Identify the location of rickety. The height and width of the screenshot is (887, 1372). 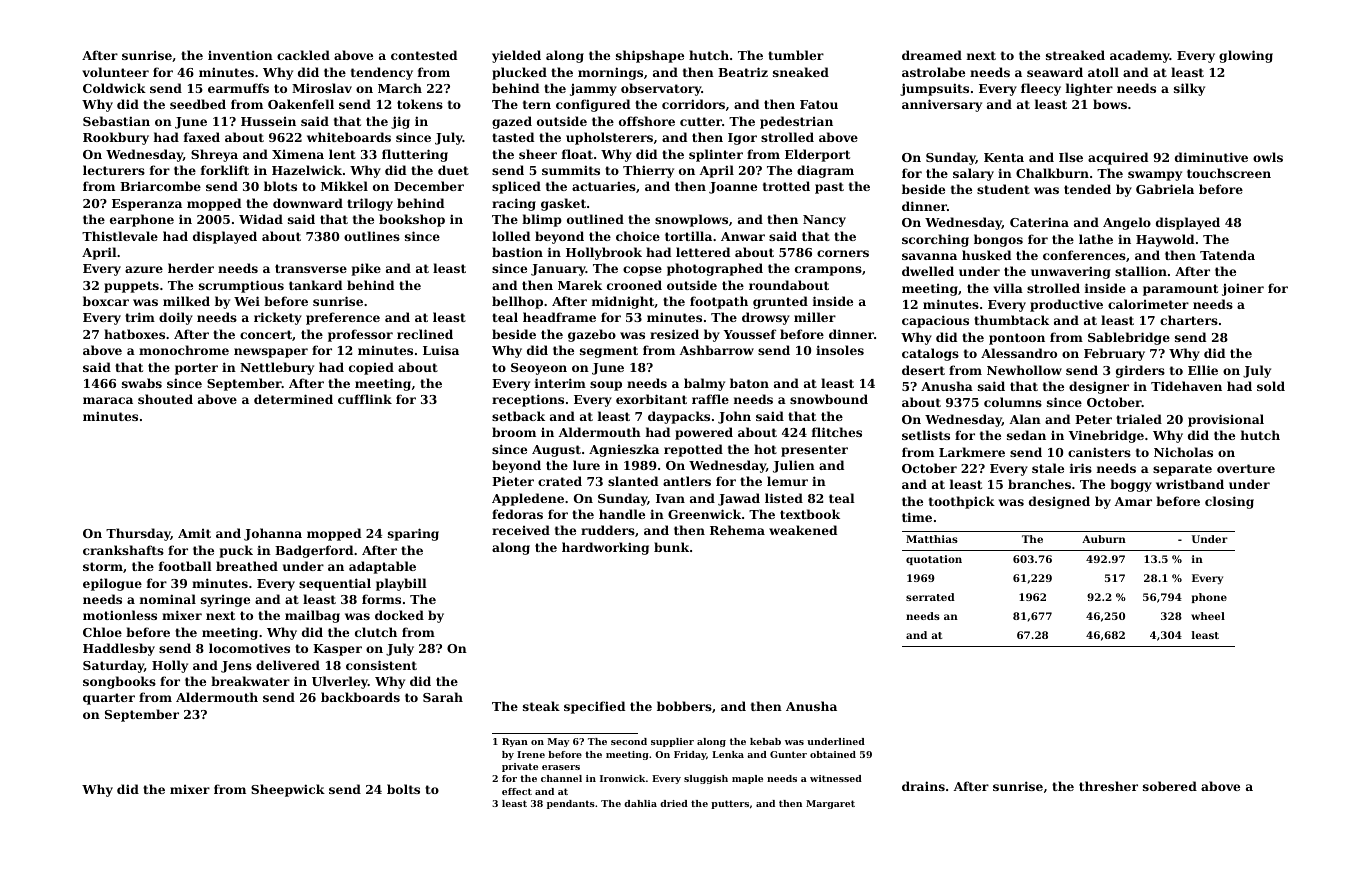
(278, 318).
